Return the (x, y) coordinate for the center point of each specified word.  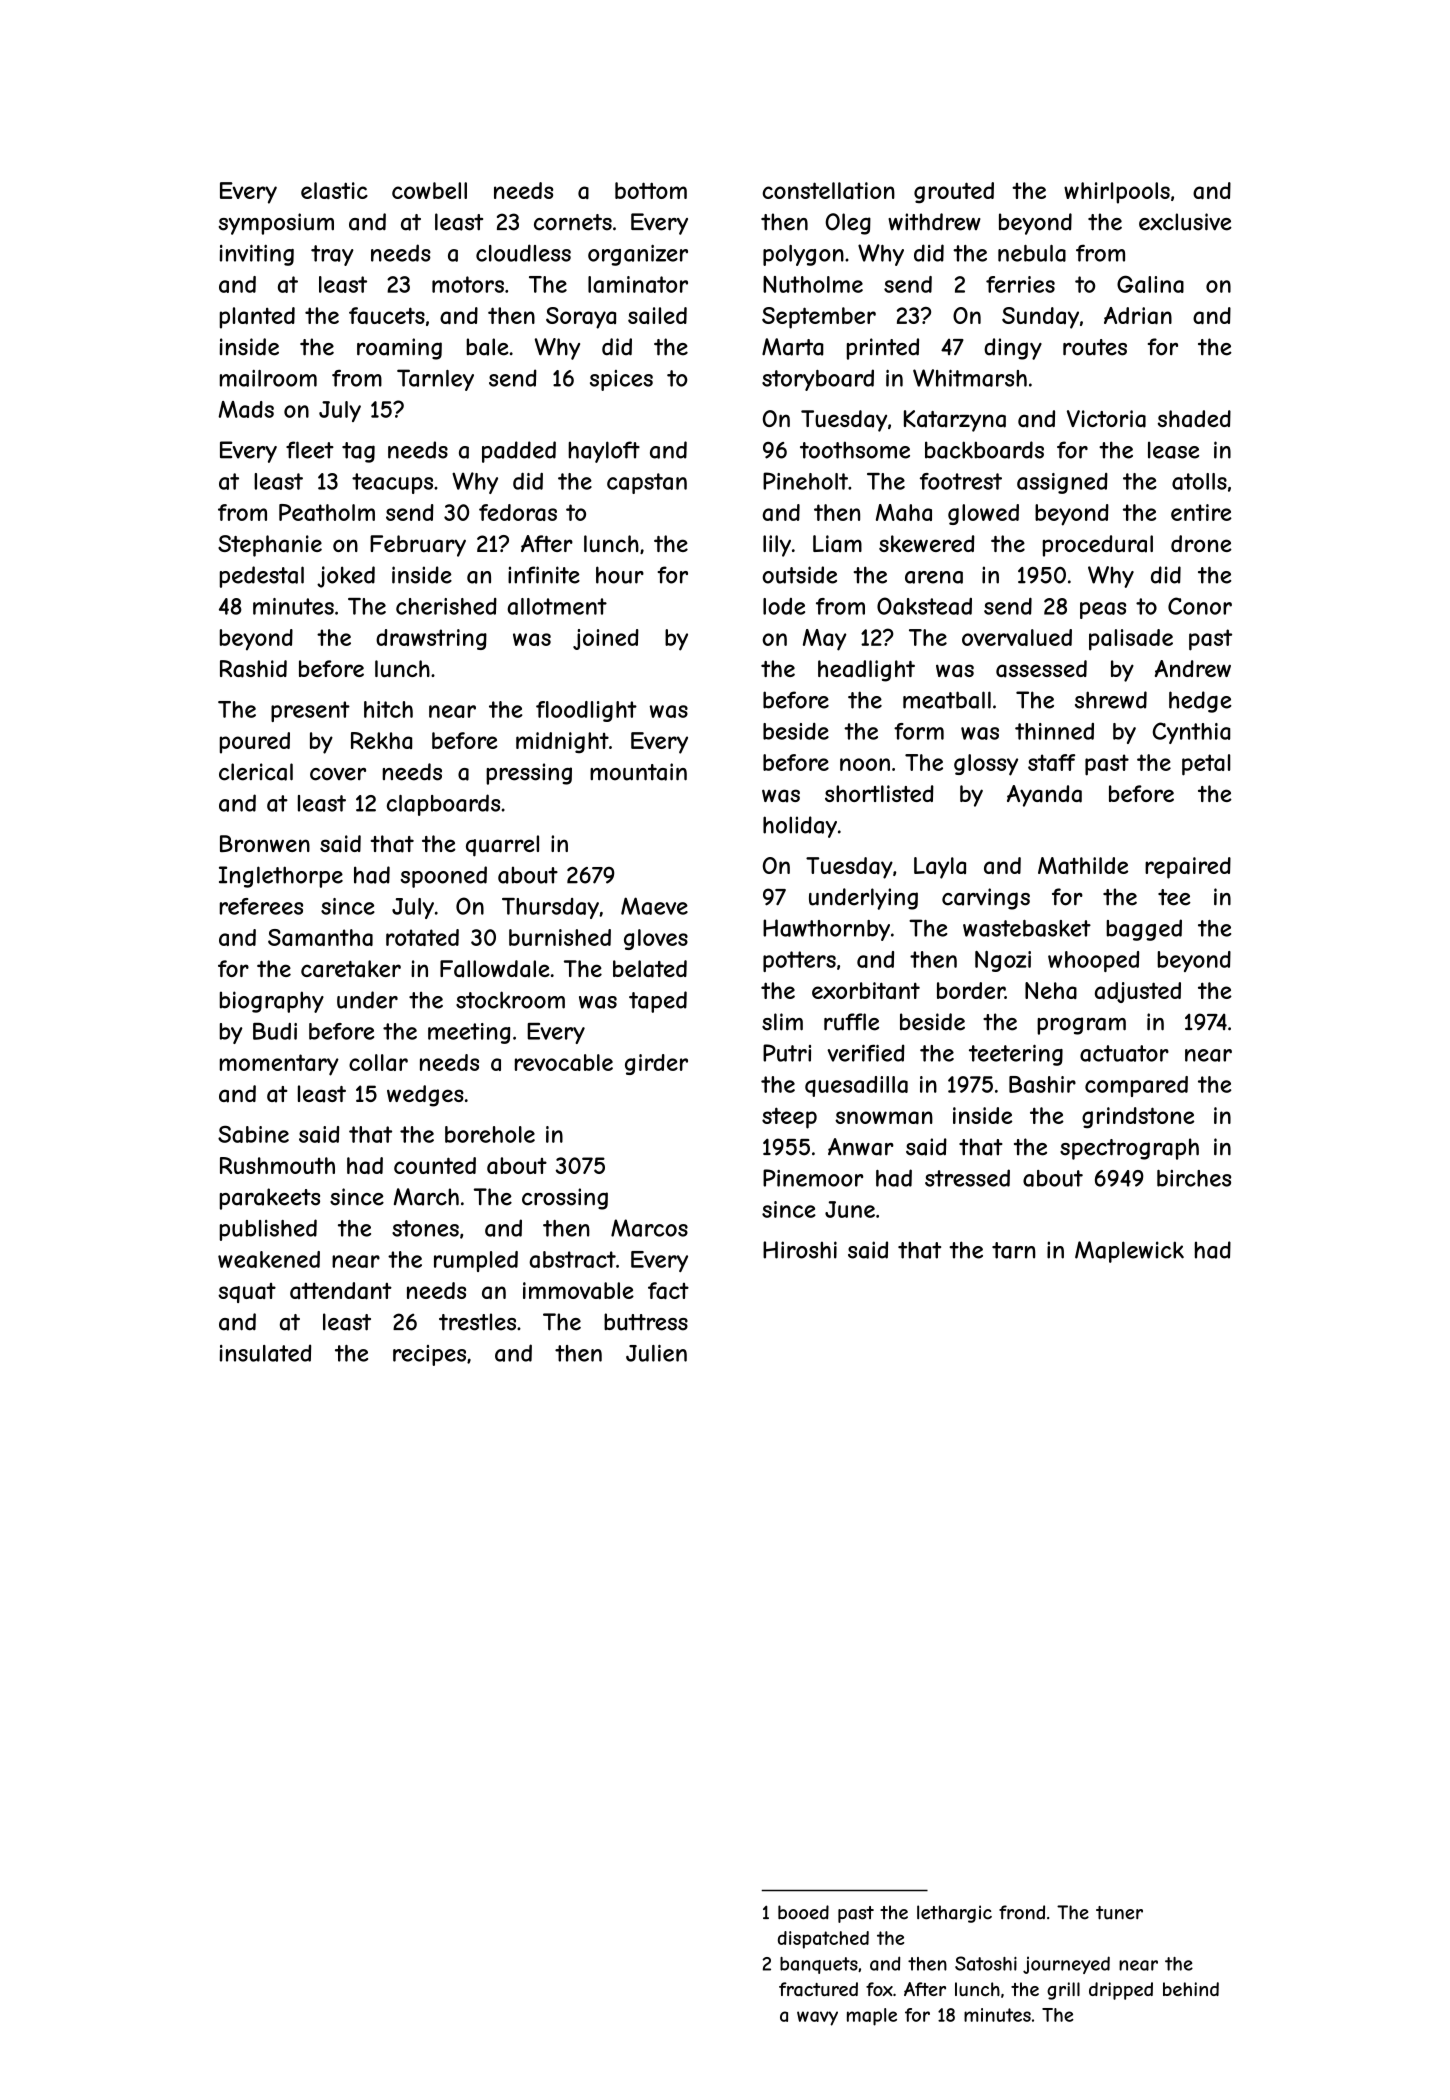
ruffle (851, 1022)
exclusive (1185, 222)
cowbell (429, 190)
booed (803, 1912)
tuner (1119, 1913)
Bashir (1042, 1084)
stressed (967, 1178)
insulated (265, 1353)
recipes (429, 1355)
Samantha (320, 937)
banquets (819, 1965)
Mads (246, 409)
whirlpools (1117, 193)
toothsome (855, 450)
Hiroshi (800, 1250)
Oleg (848, 224)
